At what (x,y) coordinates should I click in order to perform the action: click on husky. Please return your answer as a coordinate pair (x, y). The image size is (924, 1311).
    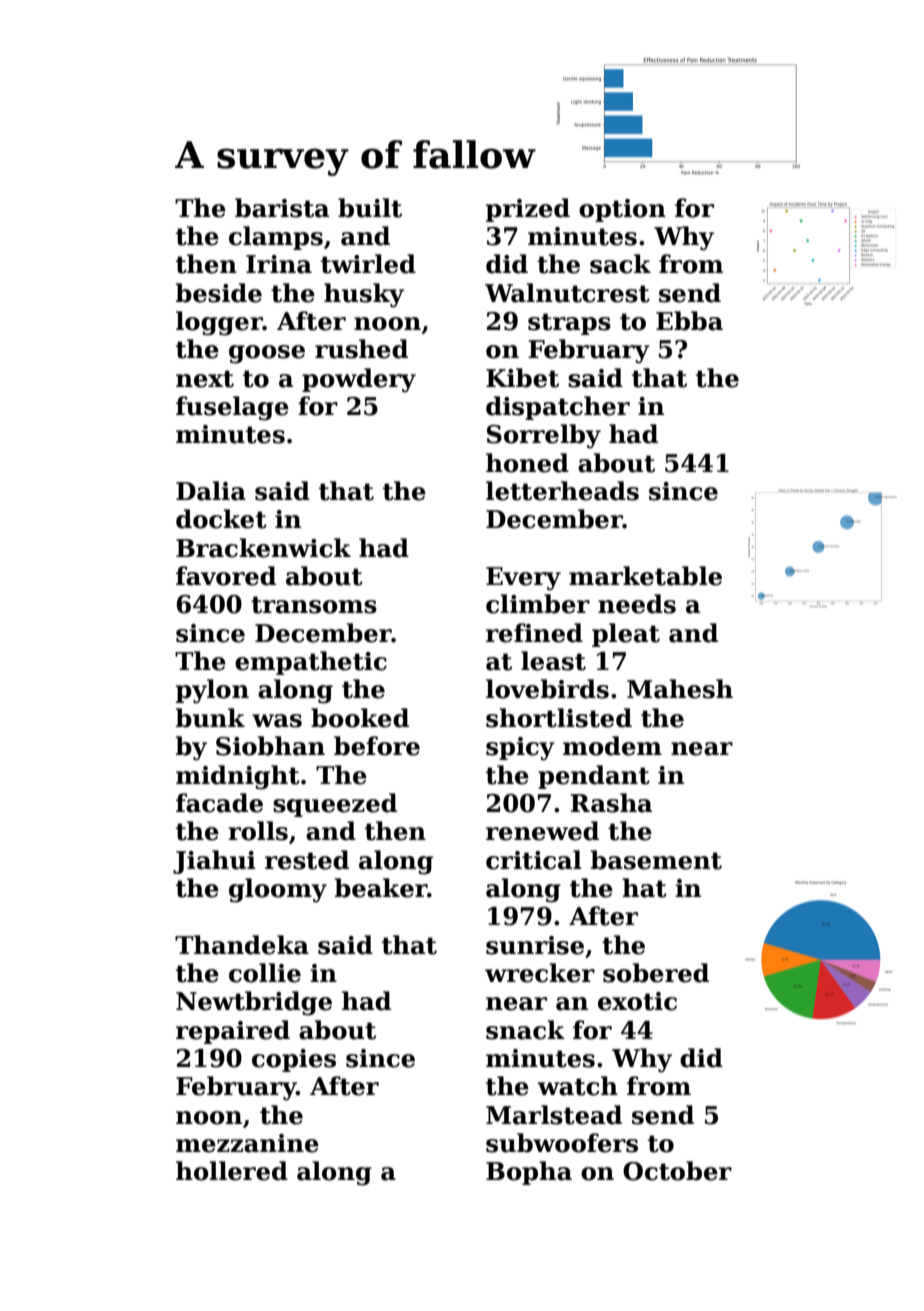
    Looking at the image, I should click on (364, 295).
